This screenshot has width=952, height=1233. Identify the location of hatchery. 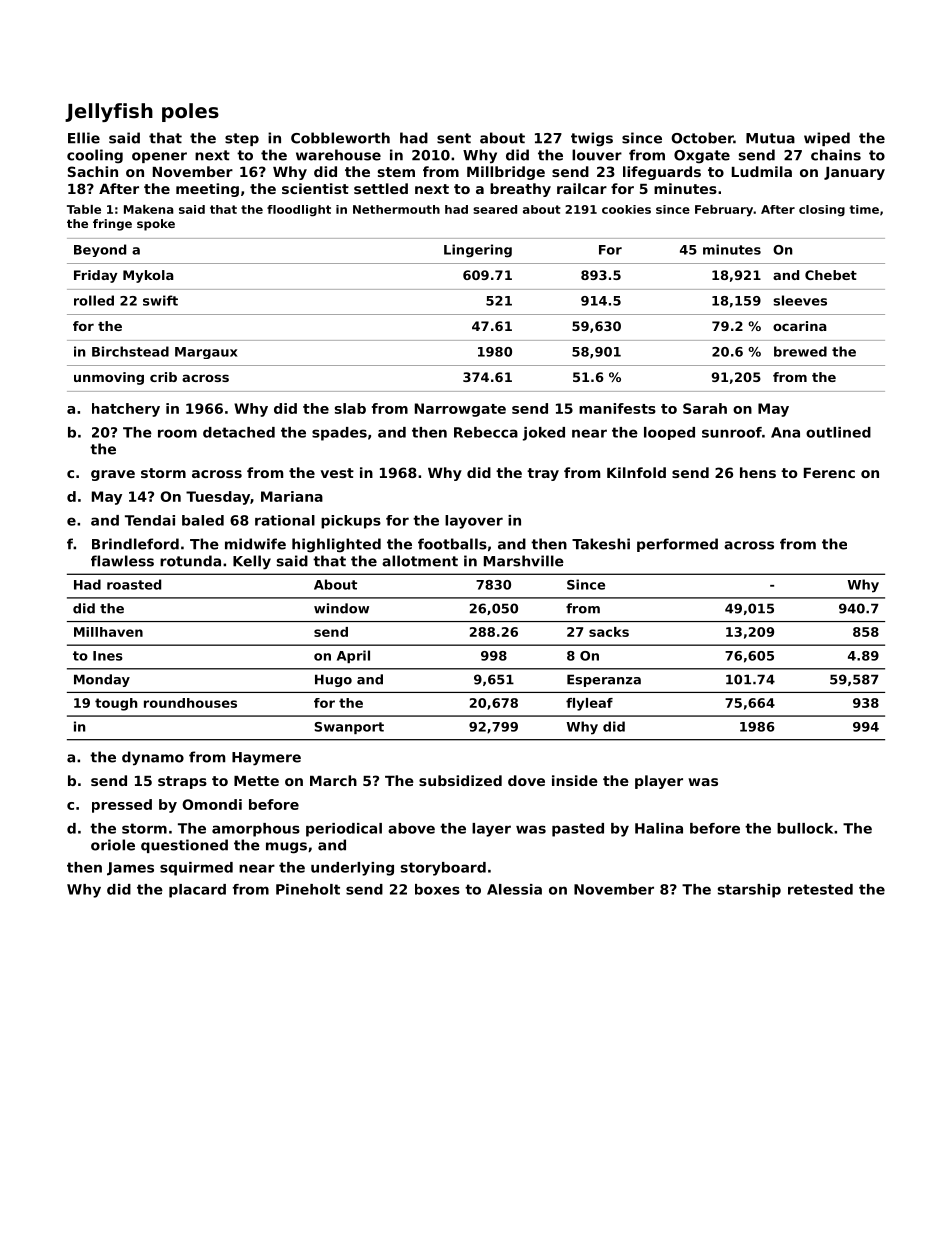
(126, 410).
